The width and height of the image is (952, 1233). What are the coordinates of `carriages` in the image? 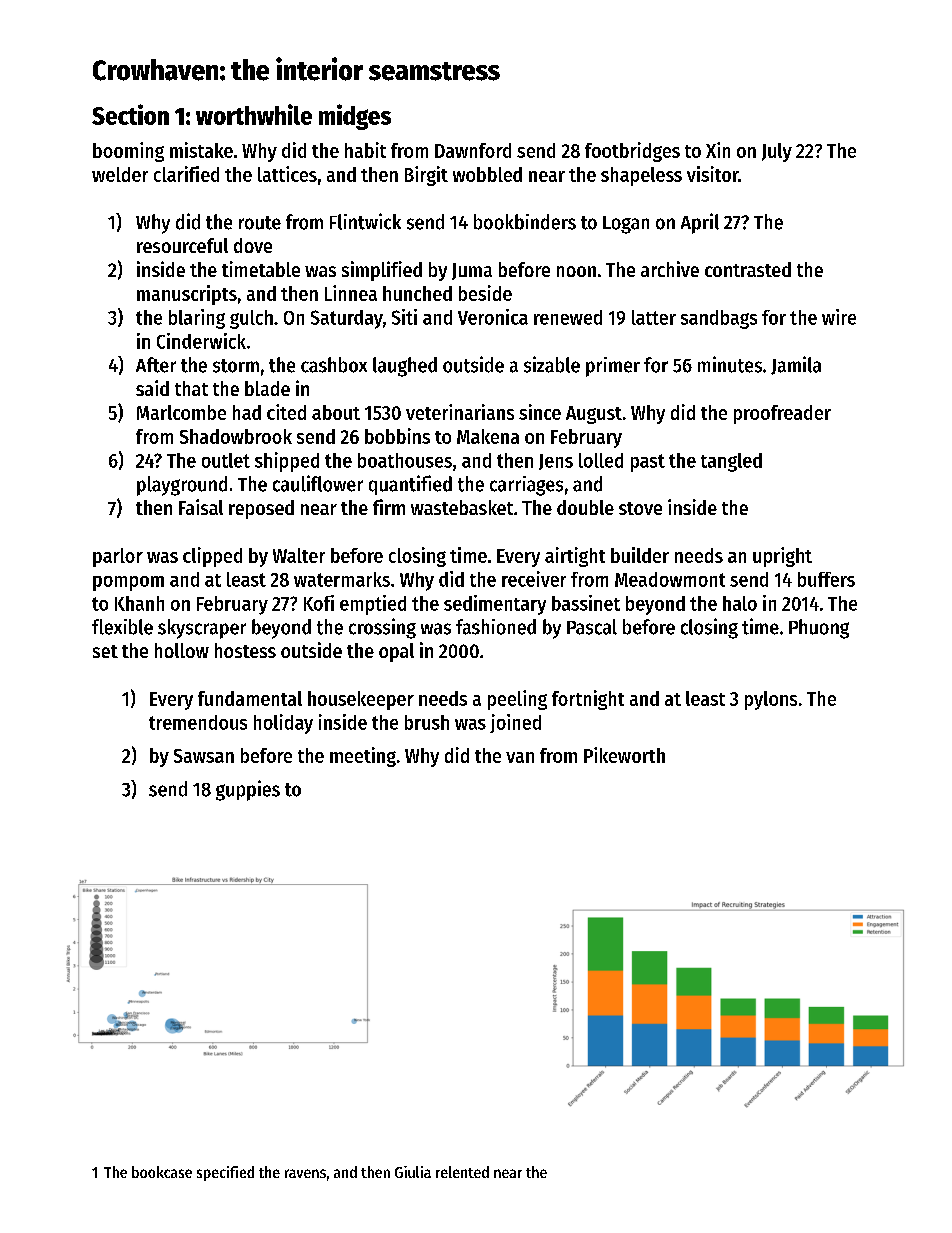 It's located at (526, 486).
